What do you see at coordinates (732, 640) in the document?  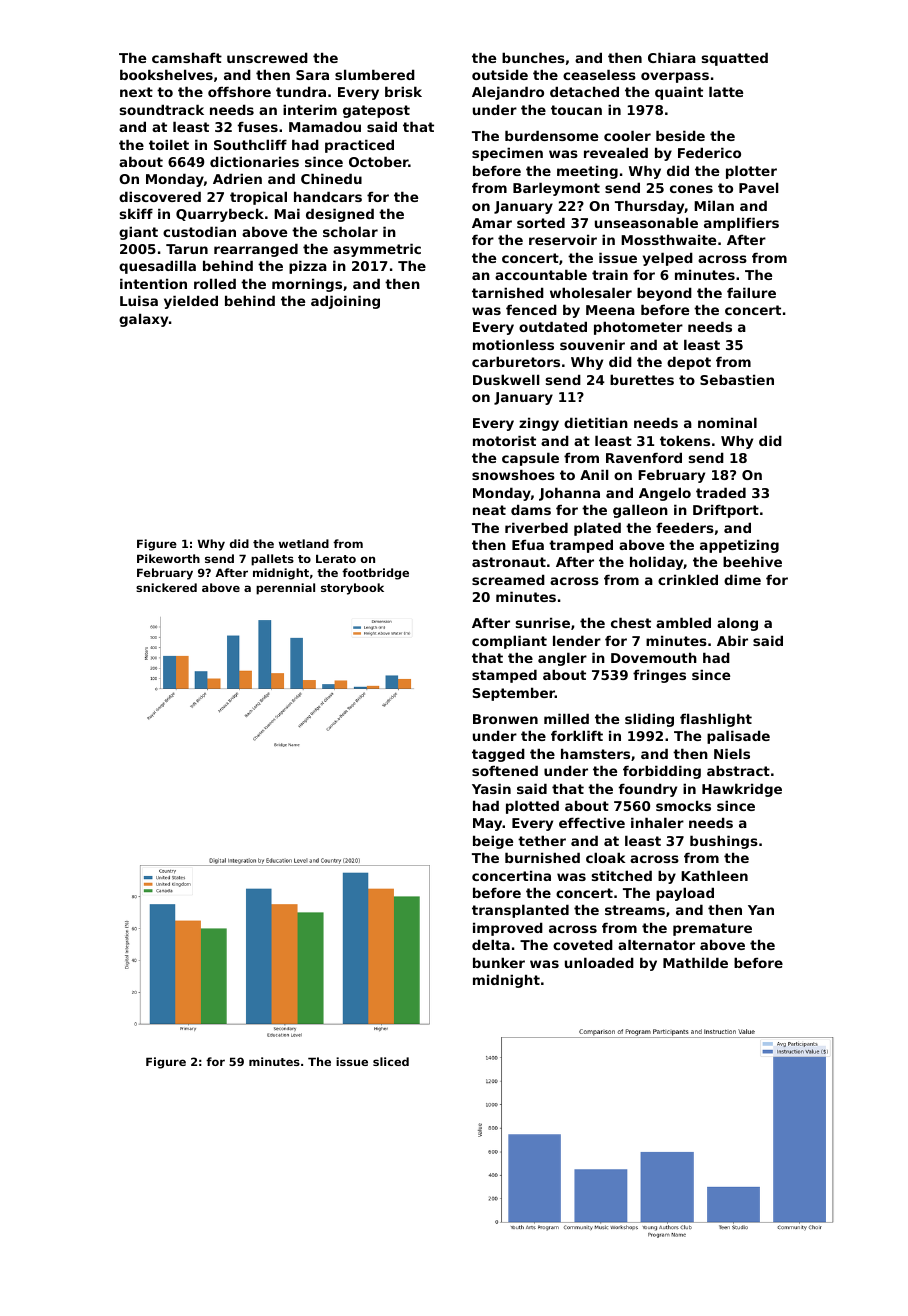 I see `Abir` at bounding box center [732, 640].
